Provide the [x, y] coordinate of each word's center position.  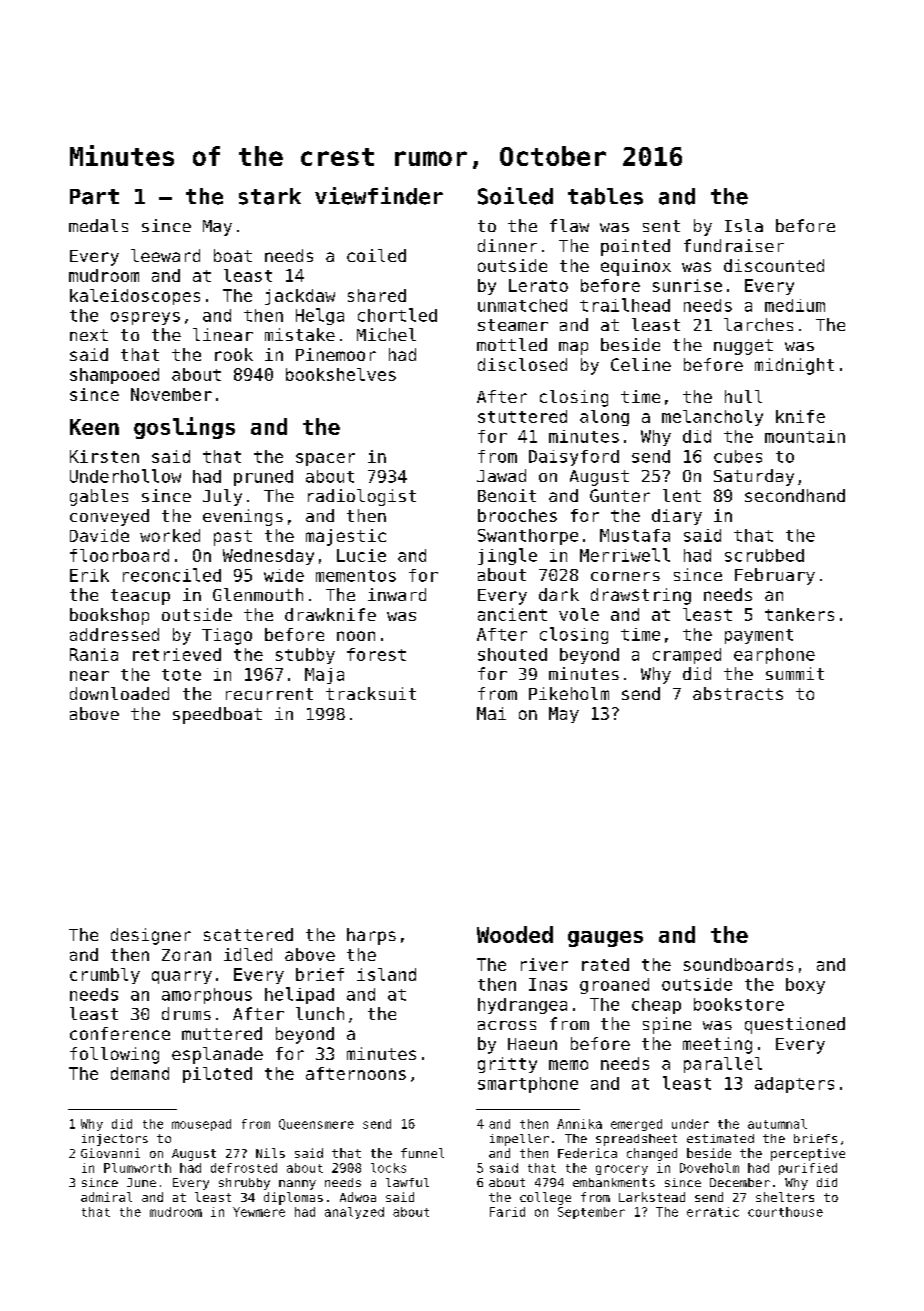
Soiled [515, 196]
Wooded [515, 934]
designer [151, 936]
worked [170, 535]
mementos [356, 576]
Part [94, 197]
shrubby [244, 1184]
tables [605, 196]
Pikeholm [569, 693]
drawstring [641, 596]
